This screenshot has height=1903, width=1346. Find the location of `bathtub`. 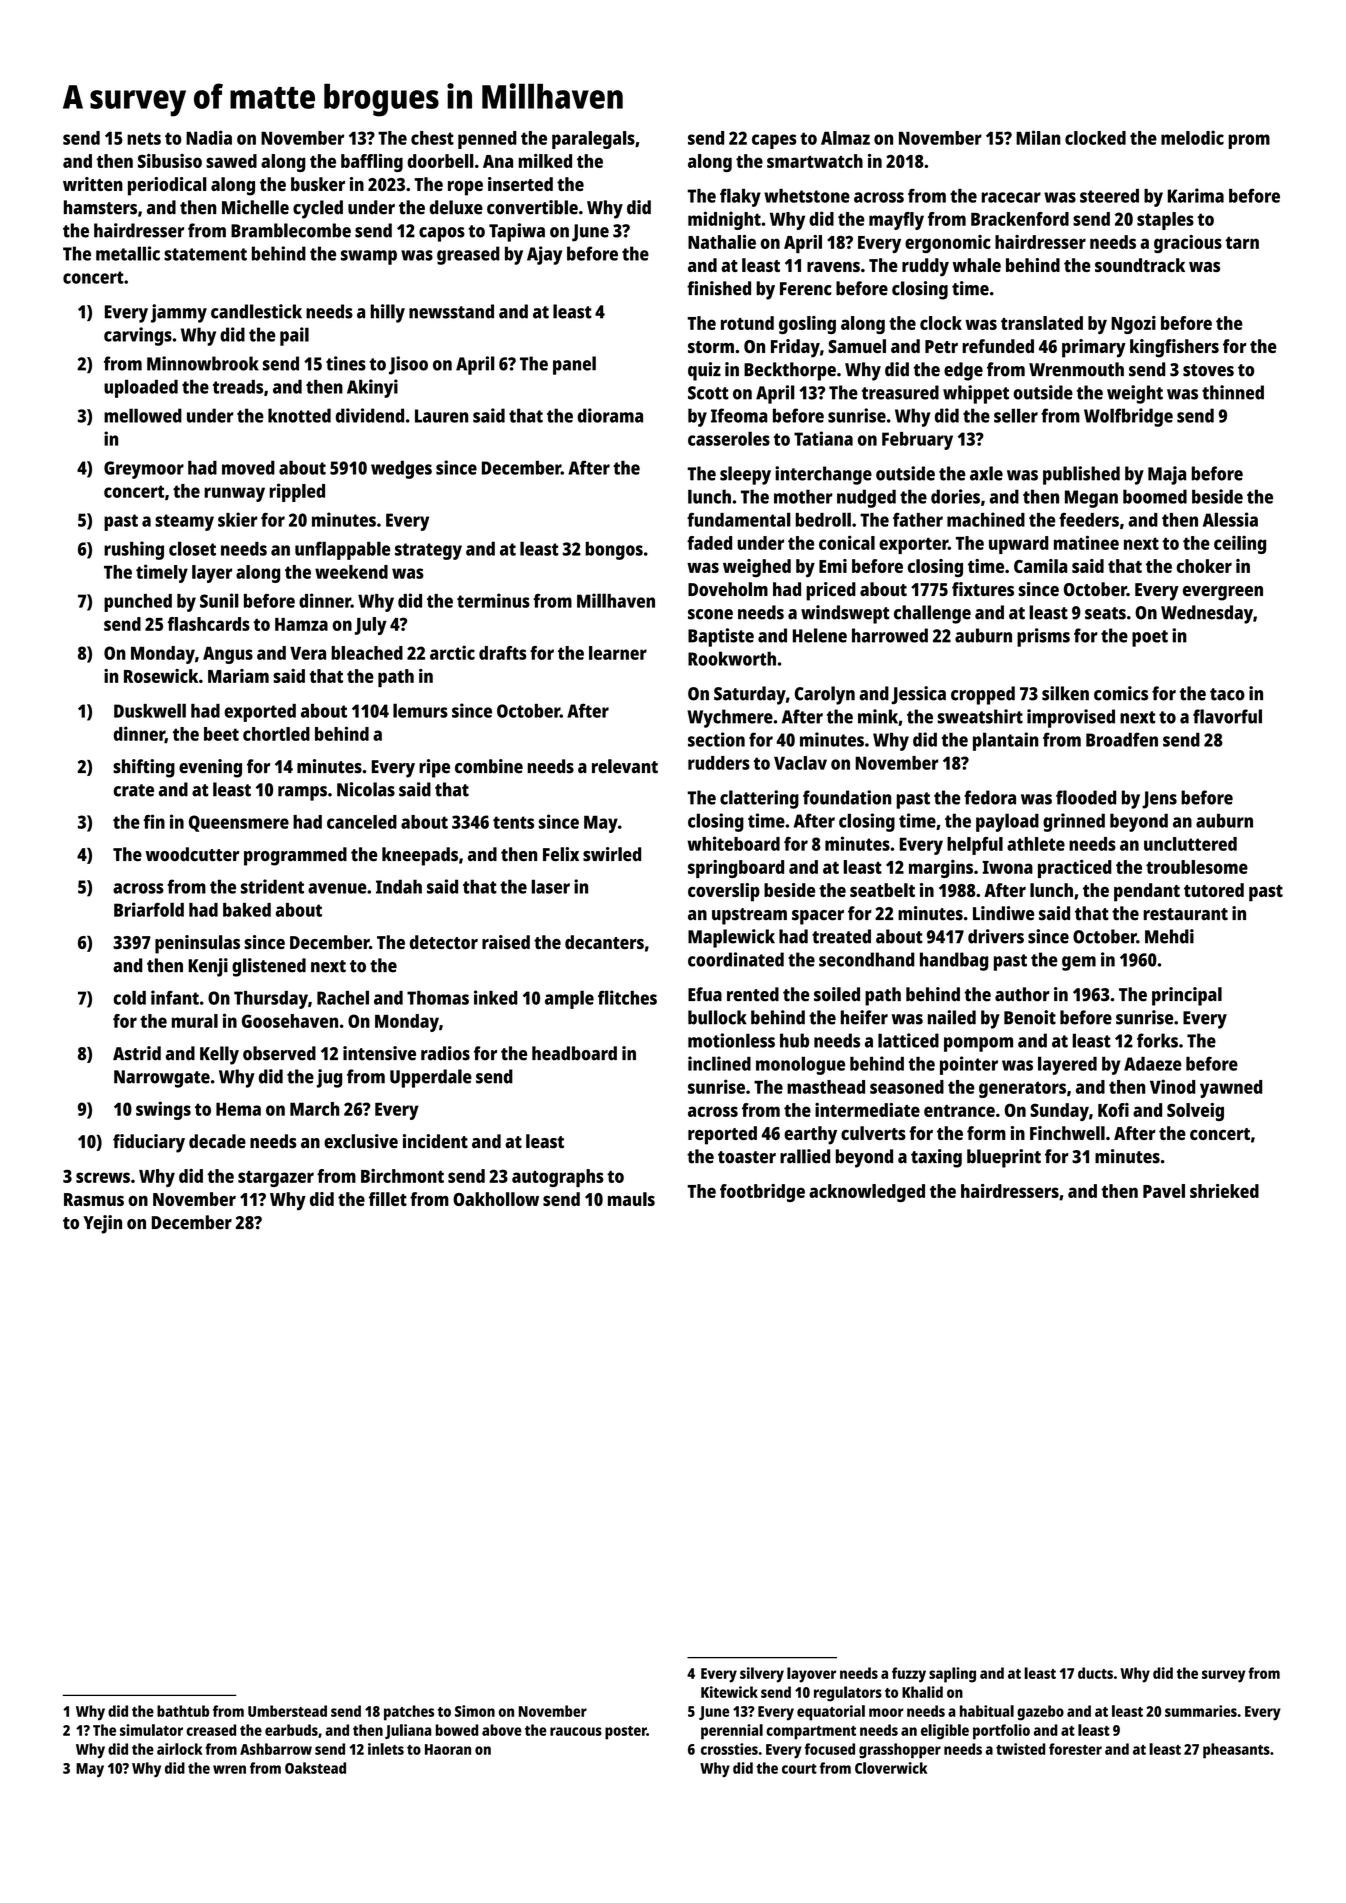

bathtub is located at coordinates (183, 1711).
